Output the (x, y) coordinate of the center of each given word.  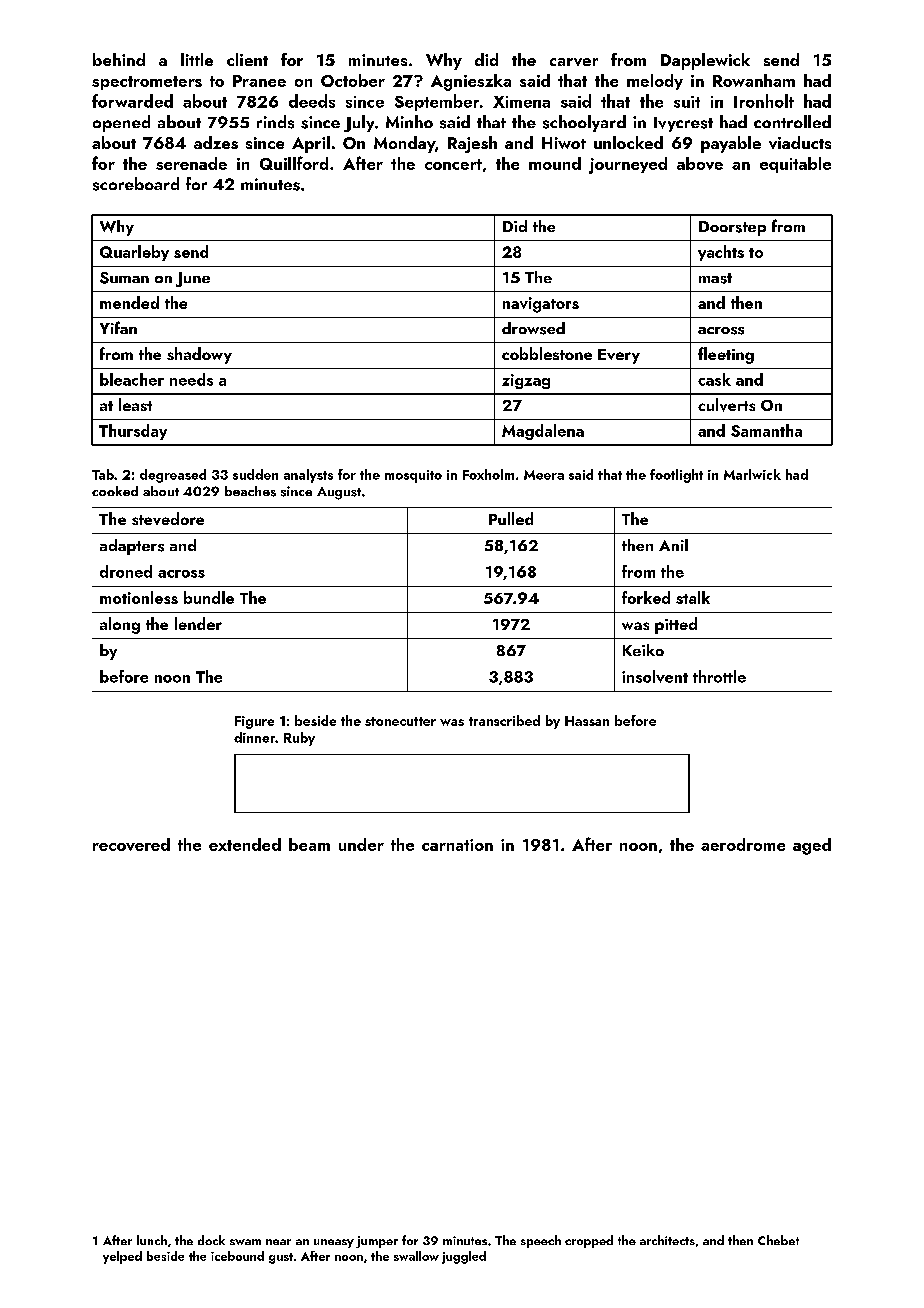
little (197, 59)
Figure (254, 722)
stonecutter (400, 721)
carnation (457, 845)
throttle (719, 676)
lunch (152, 1240)
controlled (792, 121)
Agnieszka (471, 82)
